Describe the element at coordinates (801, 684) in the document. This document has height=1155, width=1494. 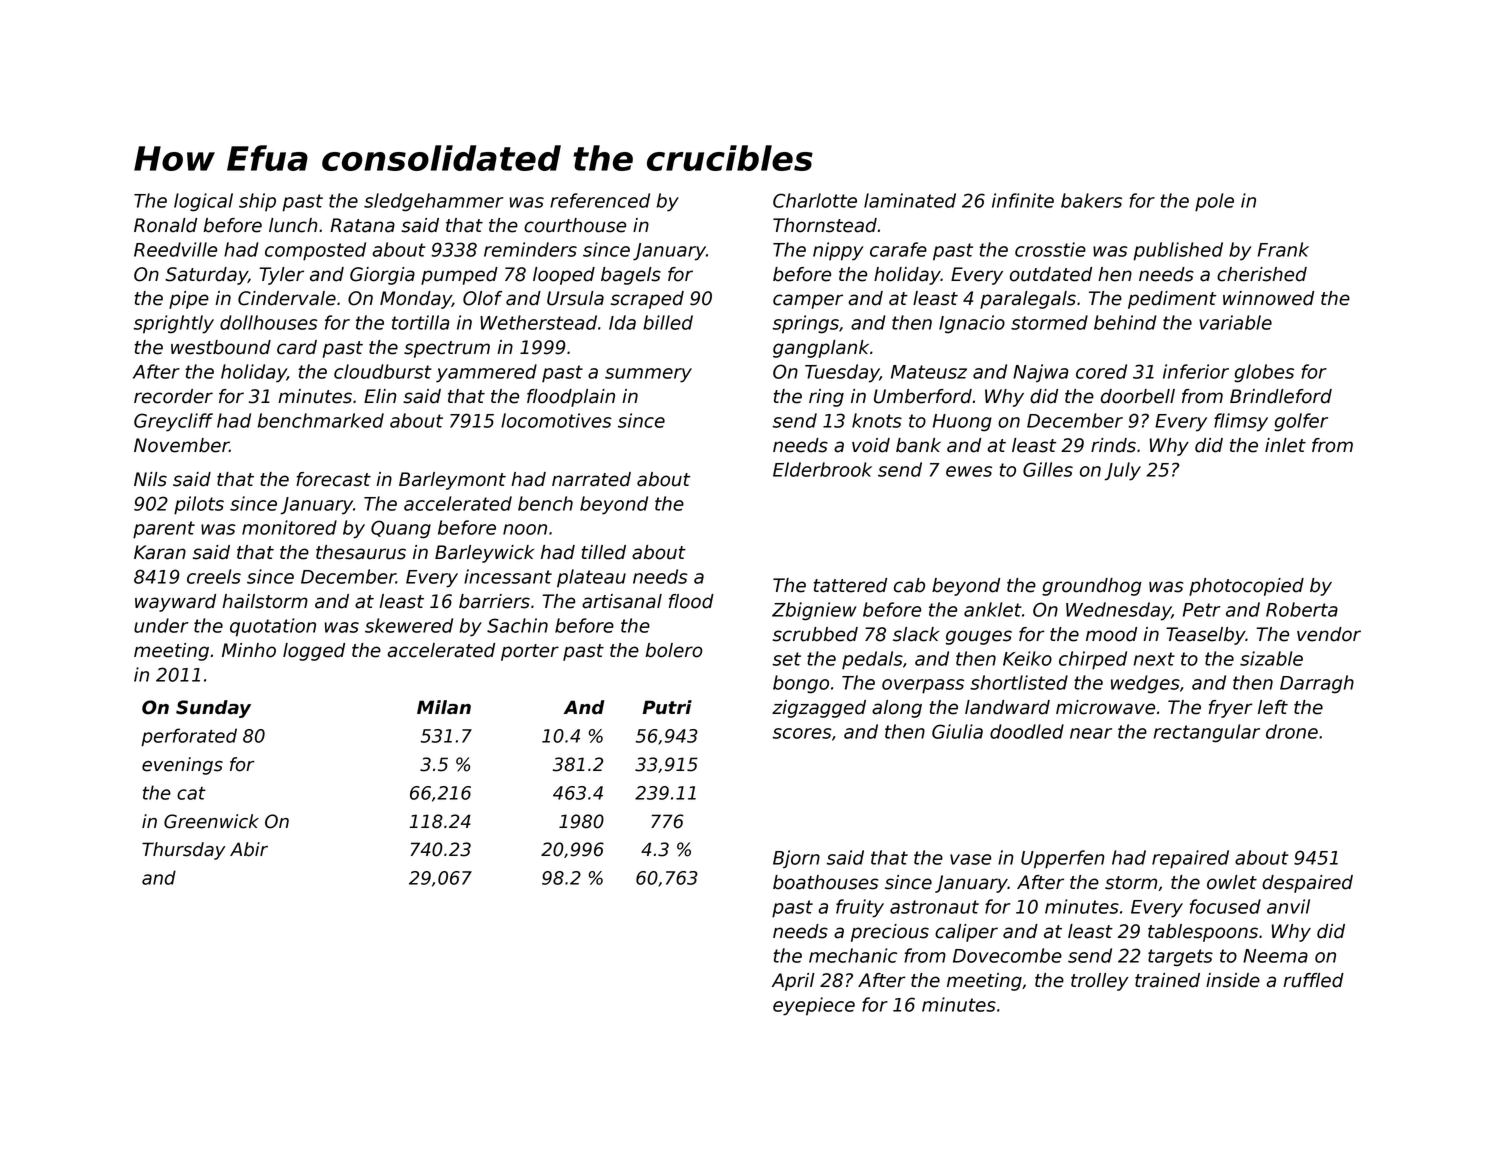
I see `bongo` at that location.
